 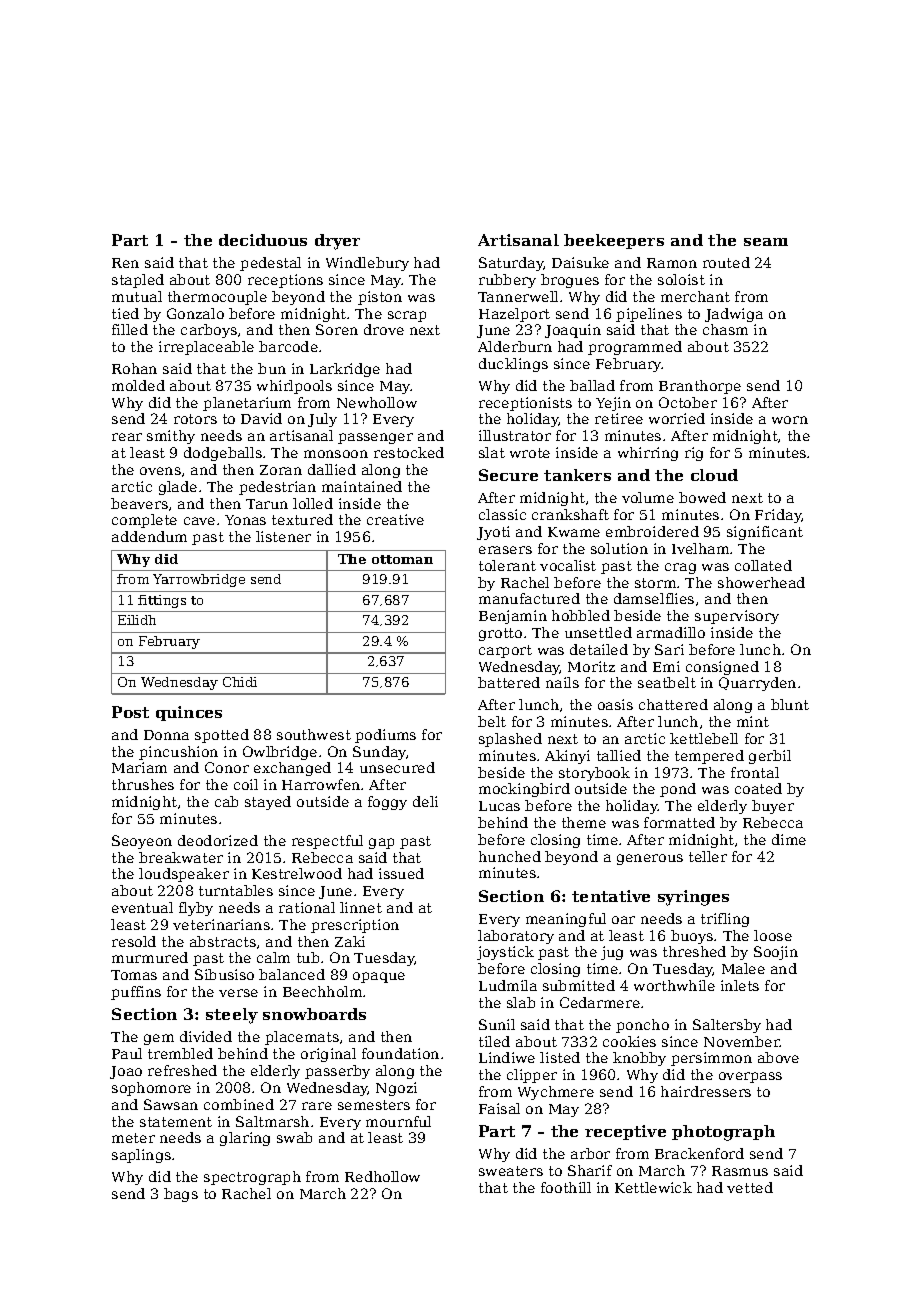 I want to click on whirring, so click(x=648, y=454).
